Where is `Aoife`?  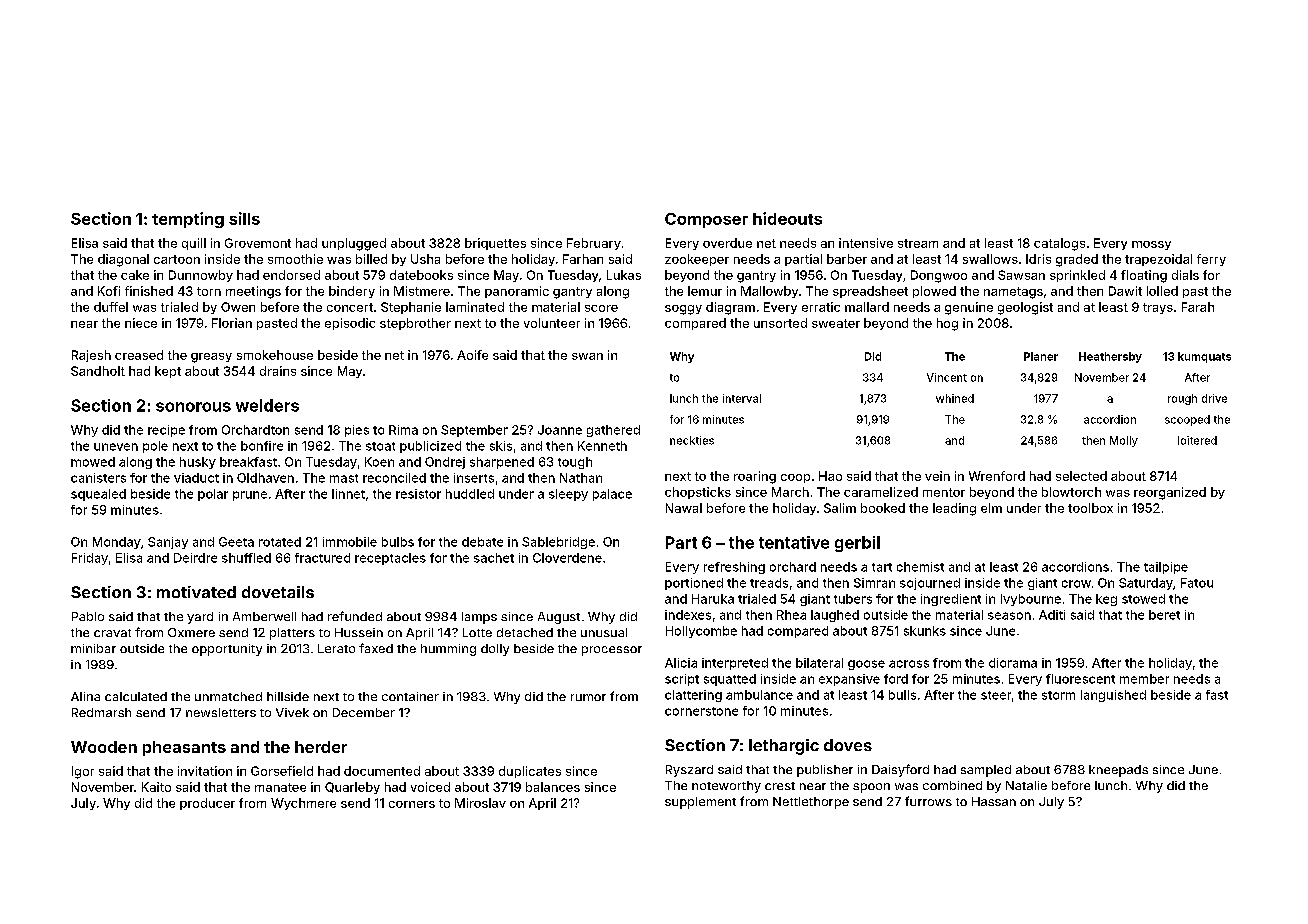
Aoife is located at coordinates (472, 355).
